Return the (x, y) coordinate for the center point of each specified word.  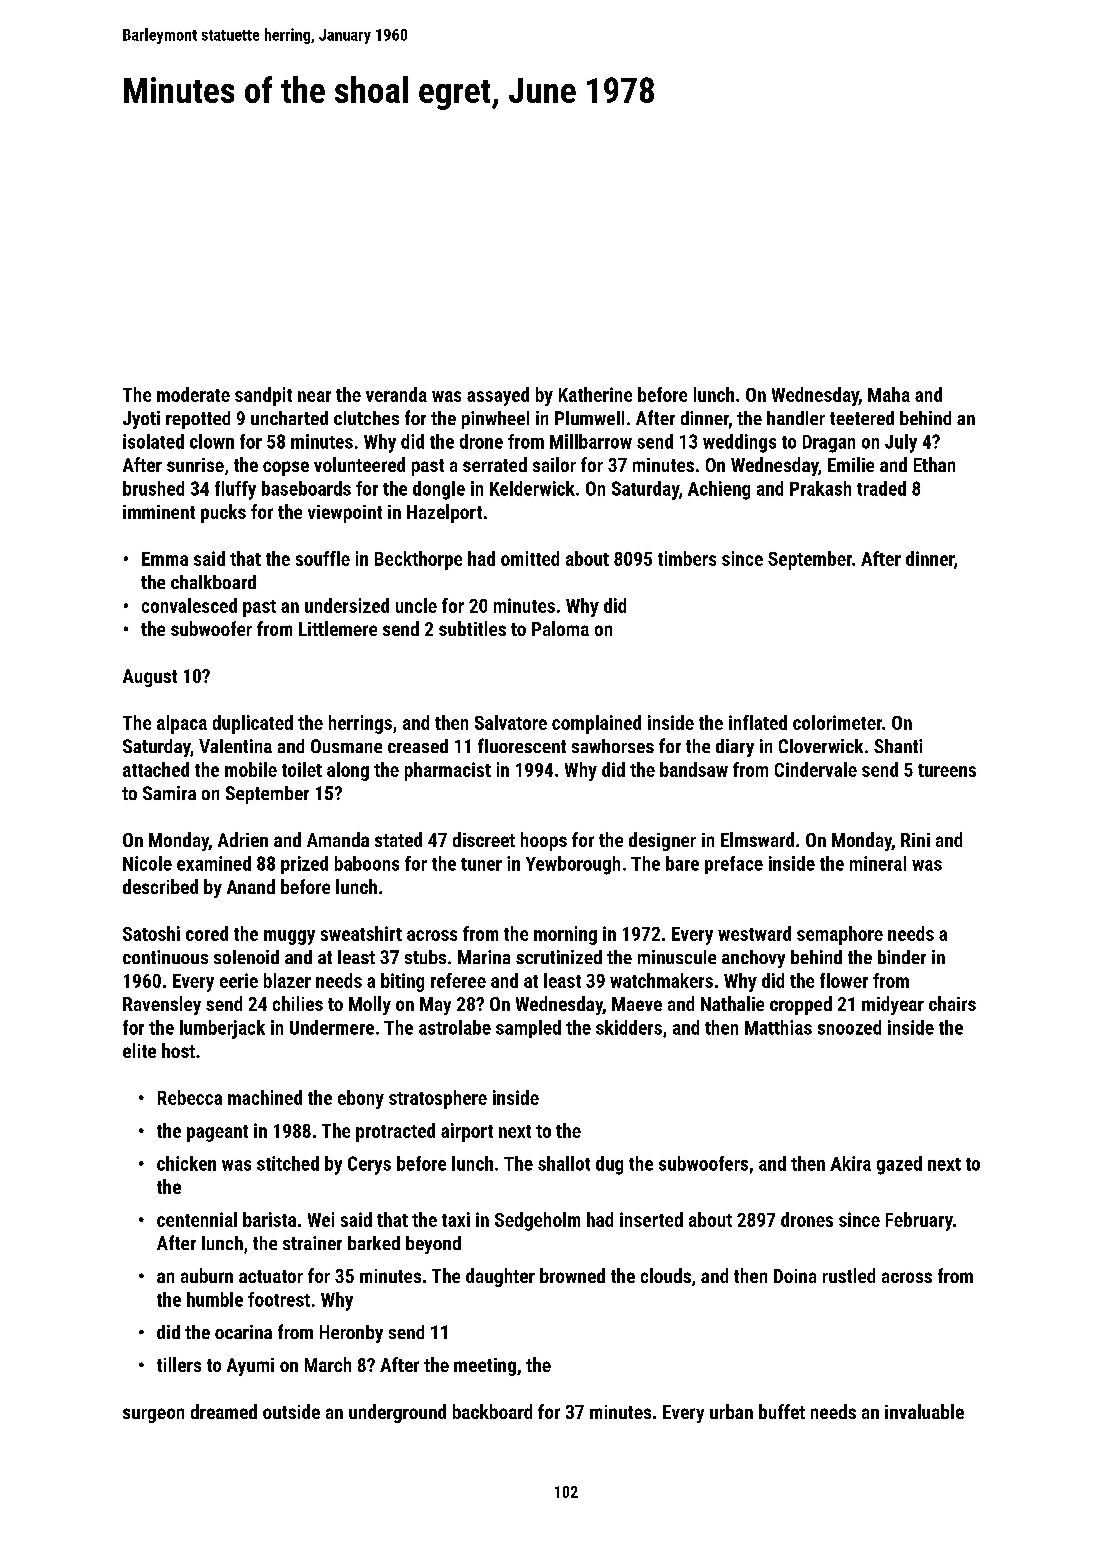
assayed (498, 396)
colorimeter (837, 722)
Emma (165, 559)
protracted (395, 1132)
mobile (251, 769)
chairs (952, 1003)
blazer (287, 980)
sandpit (263, 396)
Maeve (637, 1004)
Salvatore (511, 722)
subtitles (472, 628)
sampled (528, 1029)
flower (844, 980)
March (328, 1364)
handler (796, 418)
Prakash (820, 488)
